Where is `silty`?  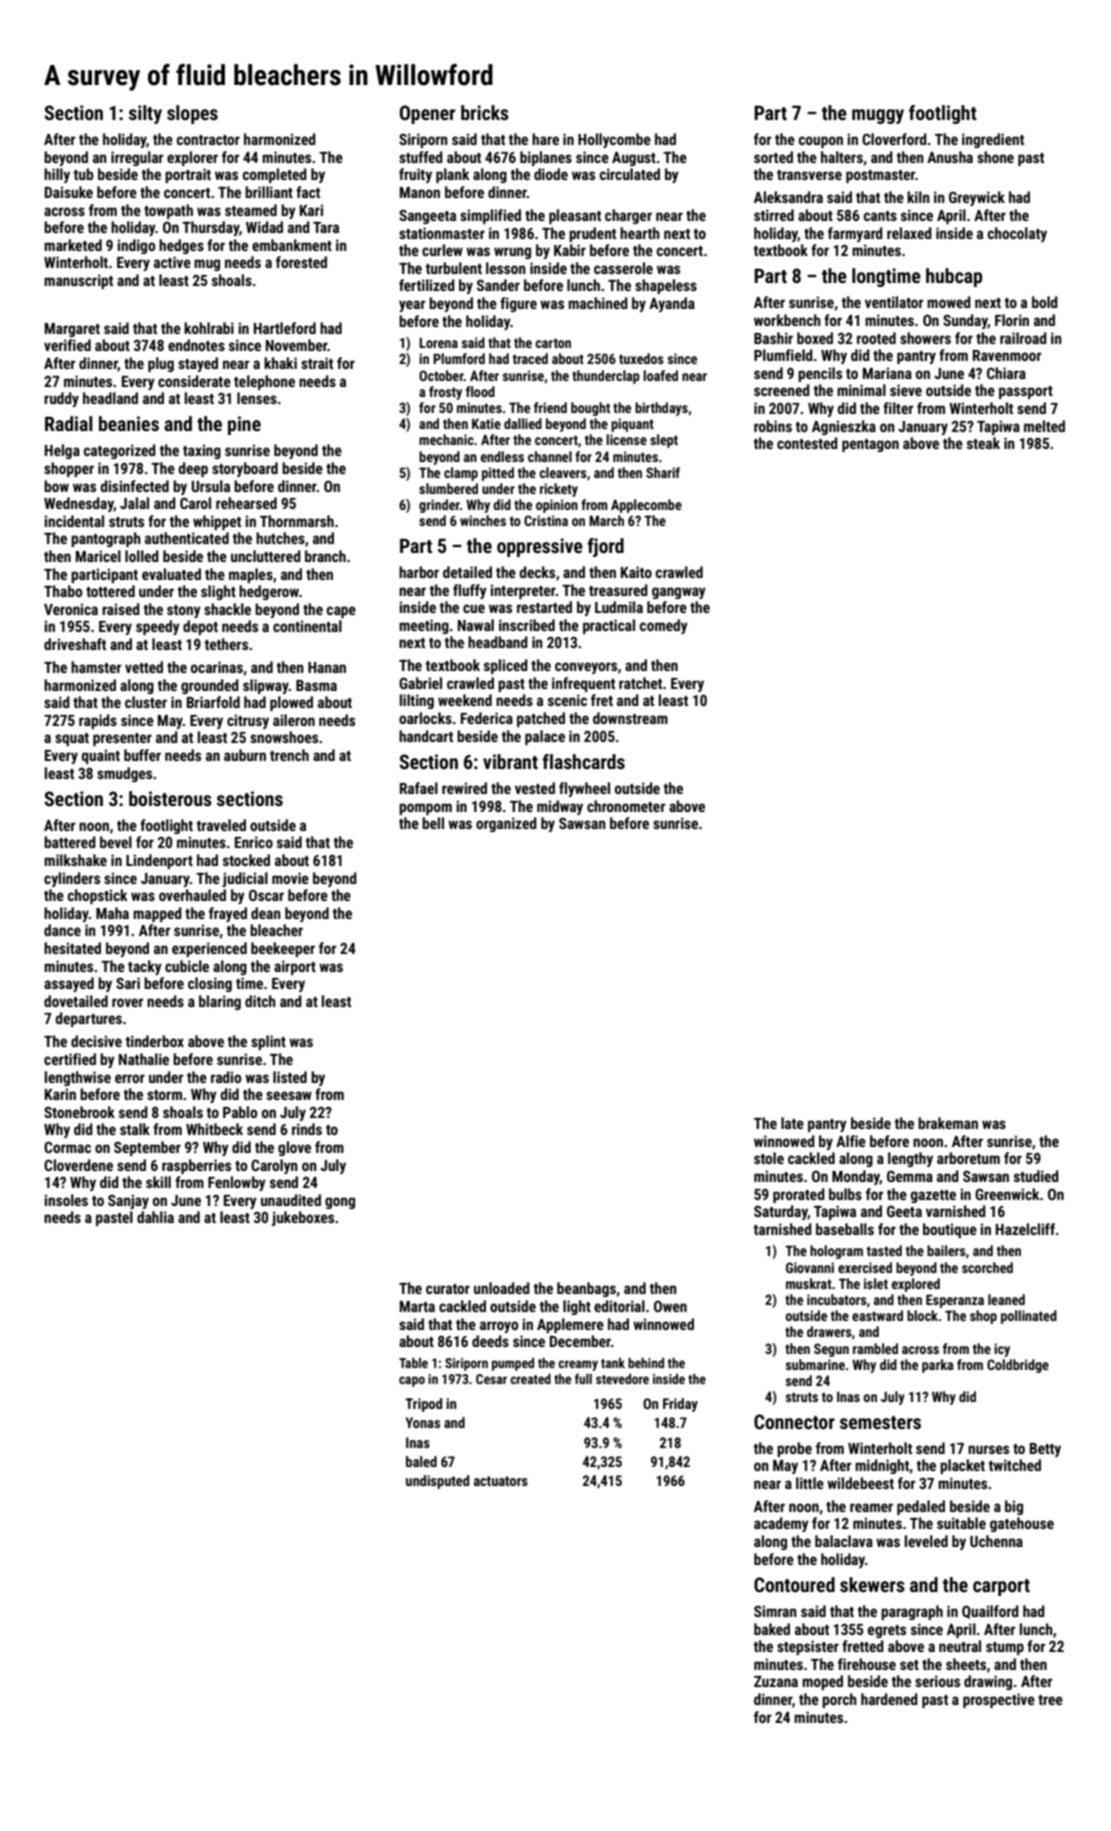 silty is located at coordinates (145, 114).
